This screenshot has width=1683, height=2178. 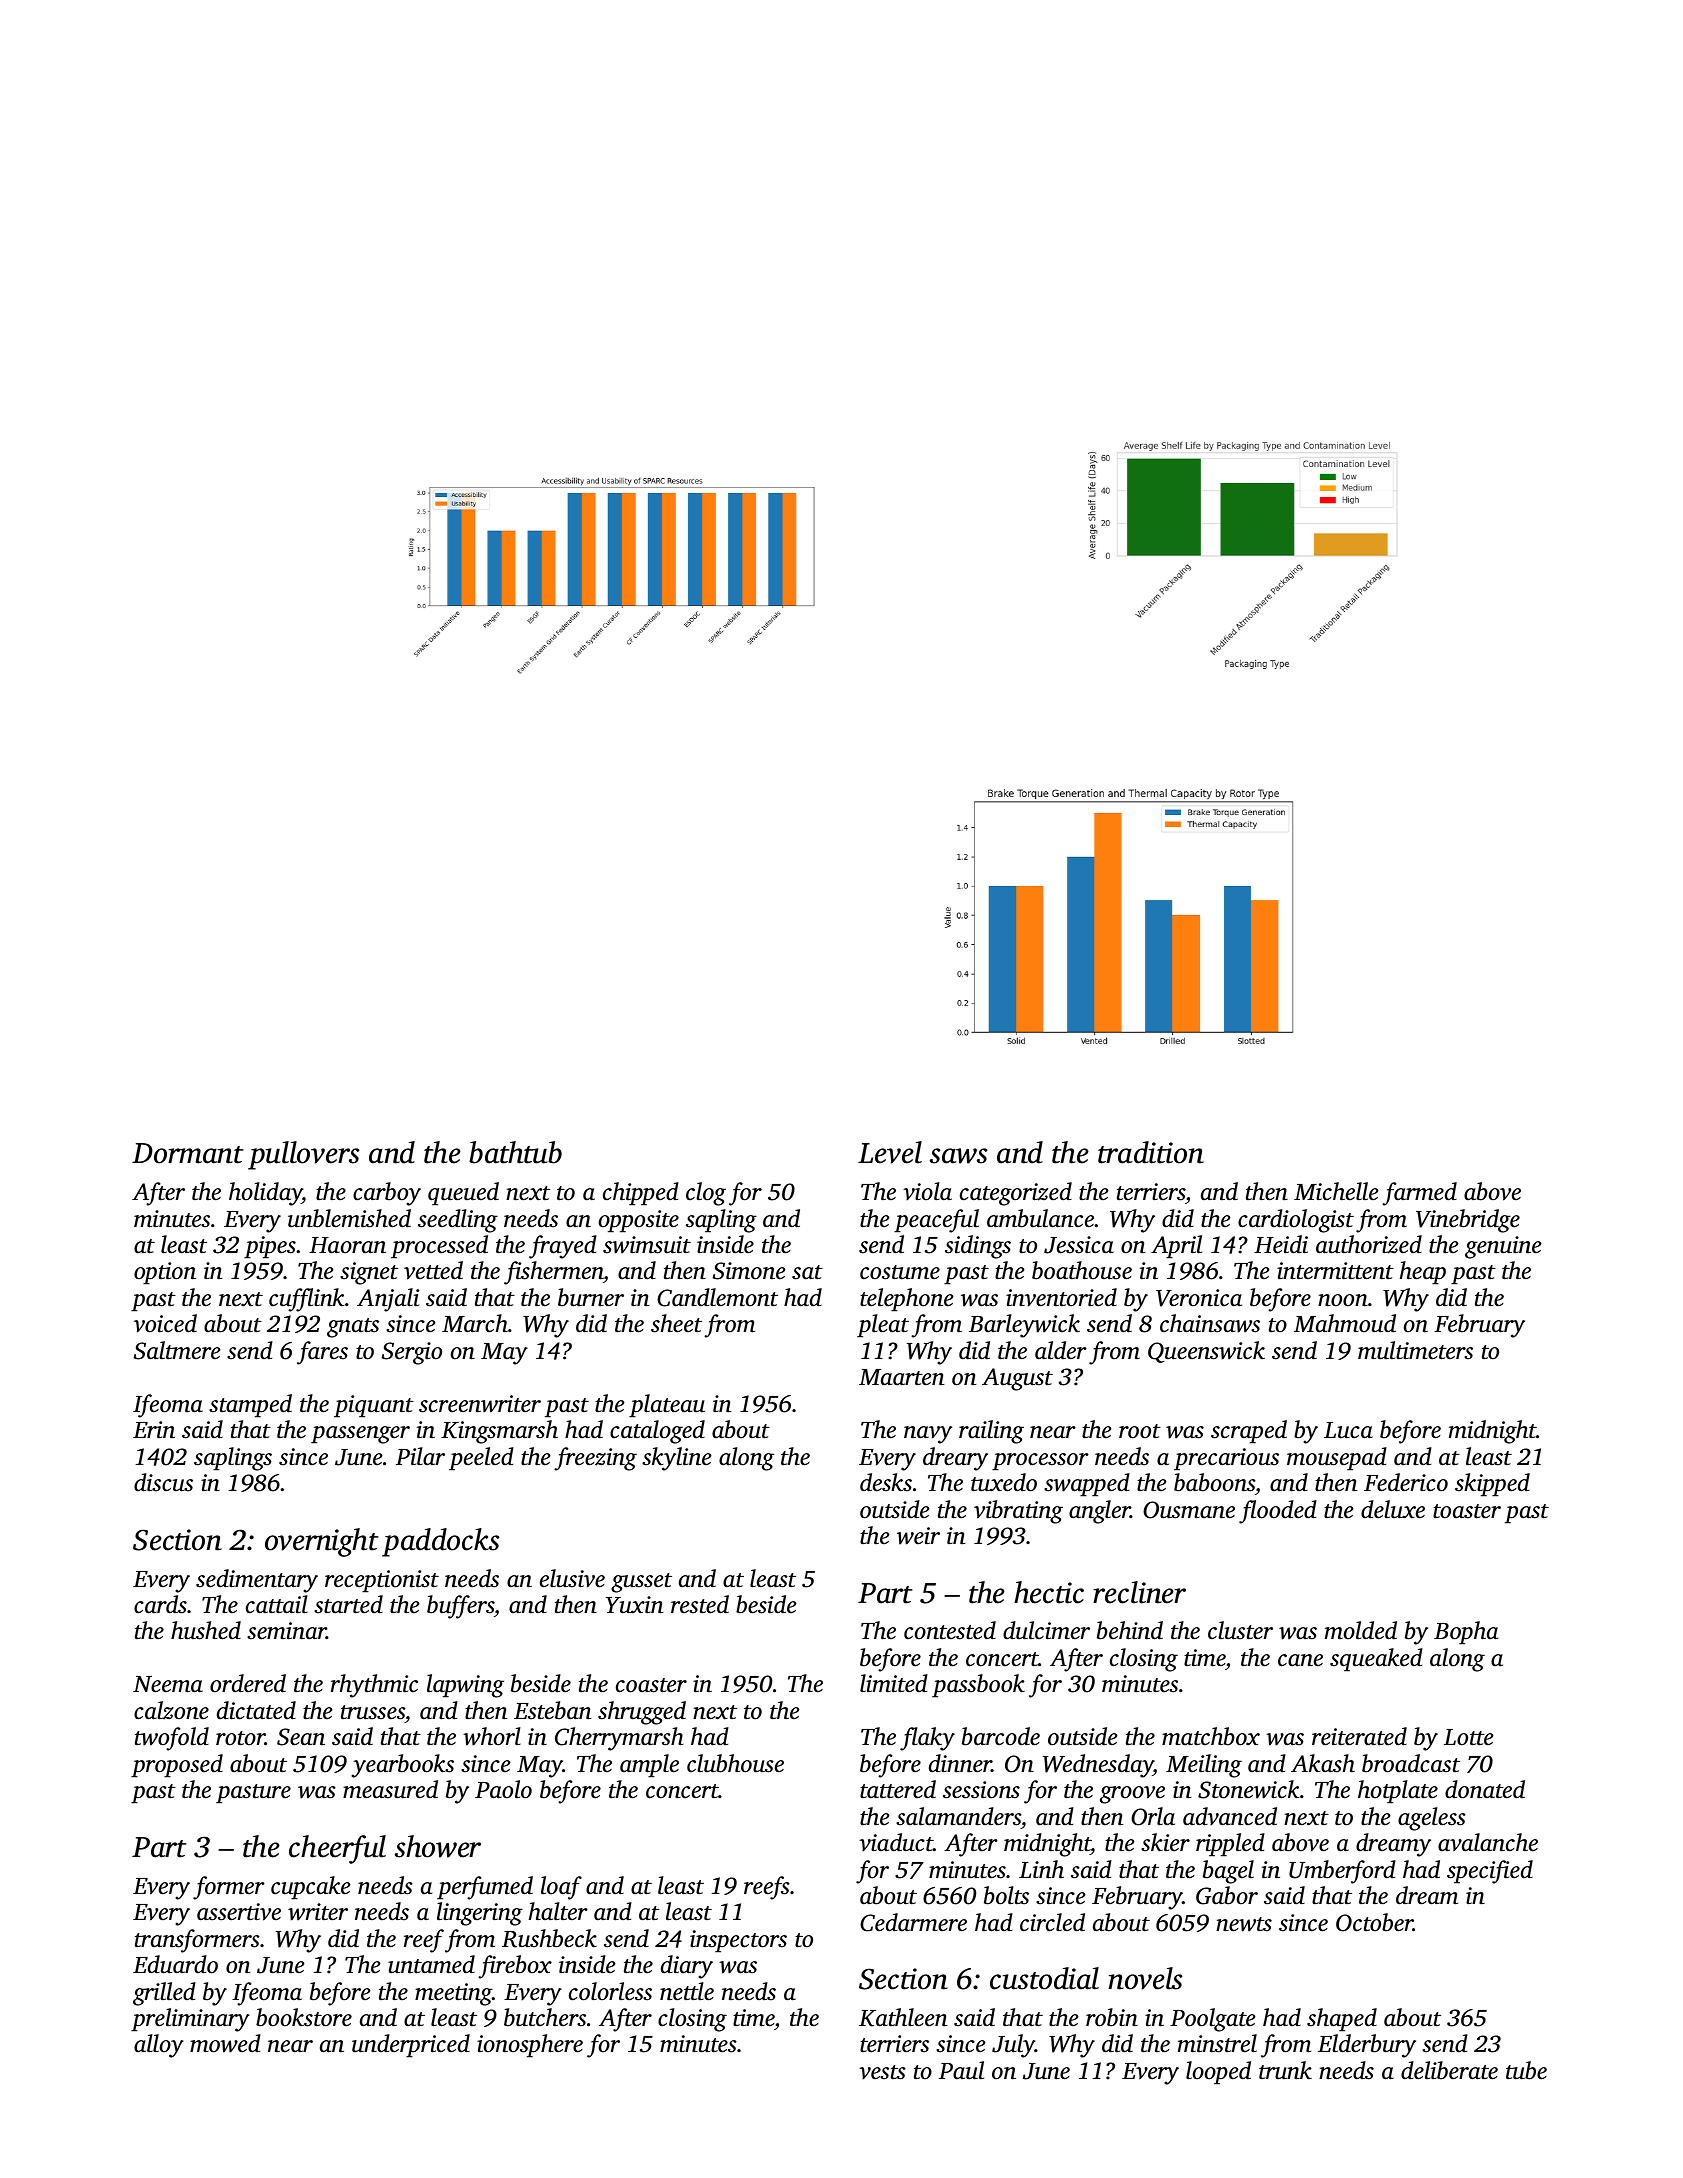 I want to click on ordered, so click(x=248, y=1683).
